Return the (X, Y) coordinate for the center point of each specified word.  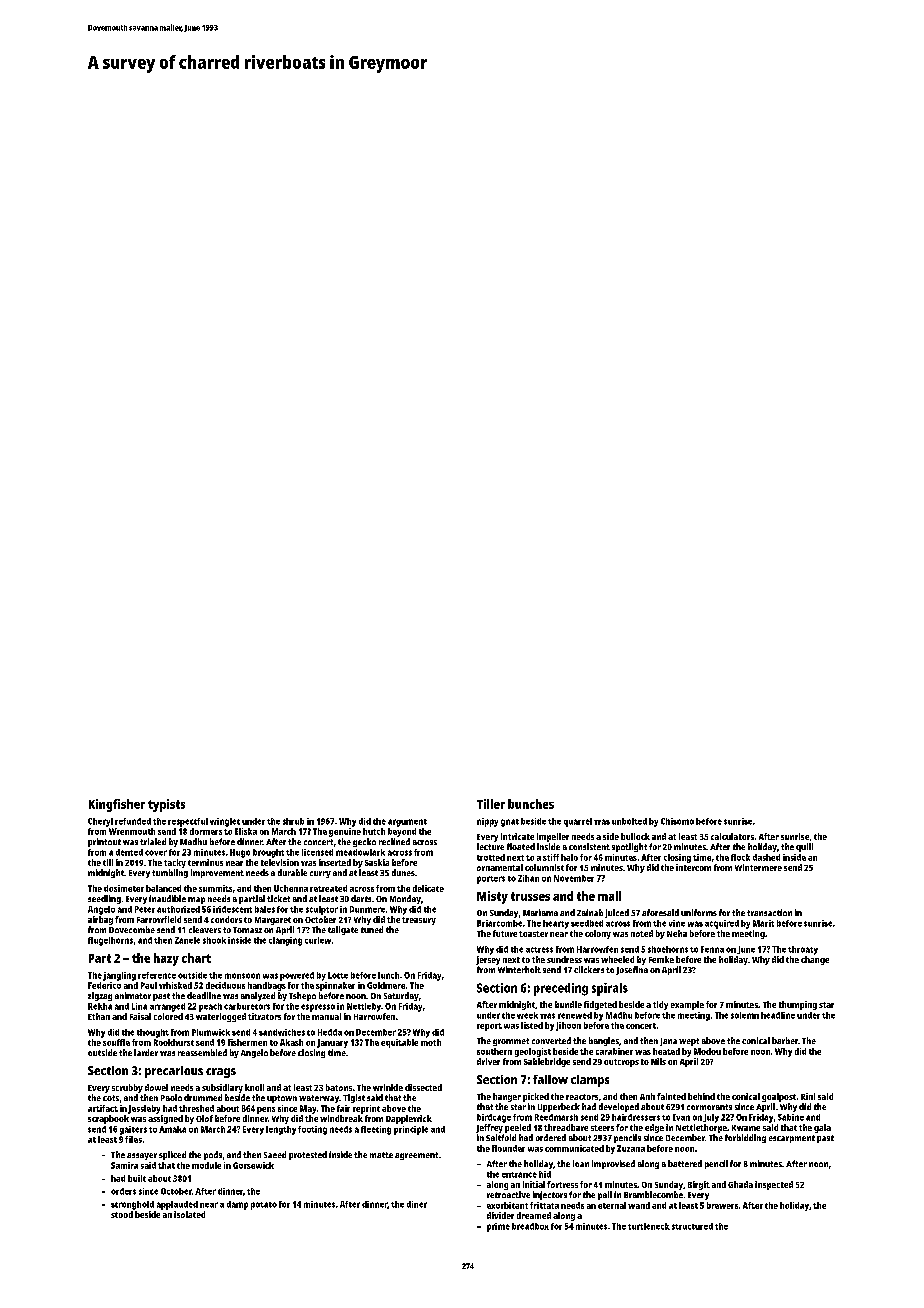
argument (407, 823)
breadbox (530, 1226)
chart (196, 958)
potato (264, 1206)
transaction (769, 912)
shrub (293, 821)
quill (804, 847)
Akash (291, 1042)
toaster (533, 934)
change (815, 960)
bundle (568, 1004)
